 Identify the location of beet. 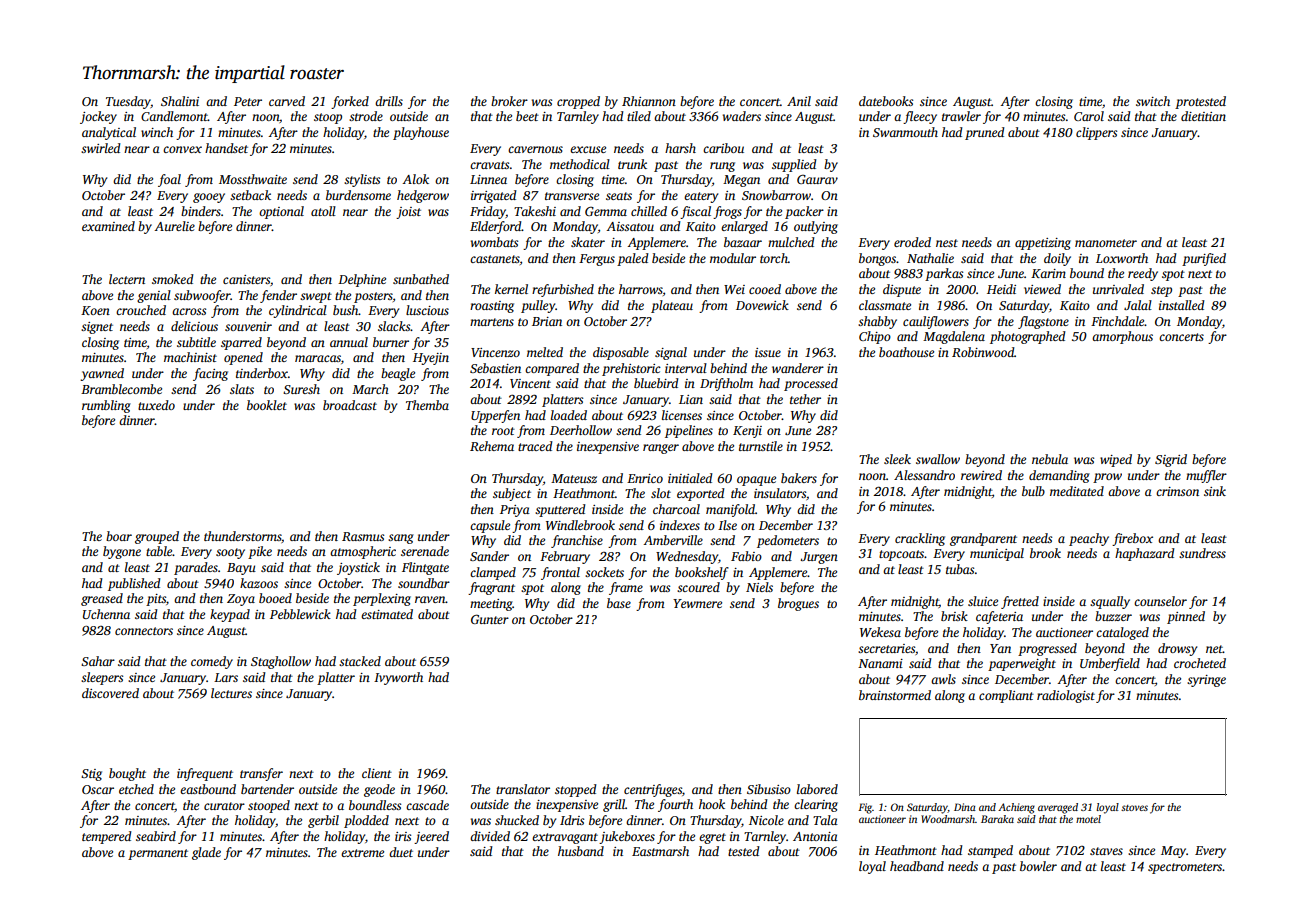
(527, 116).
